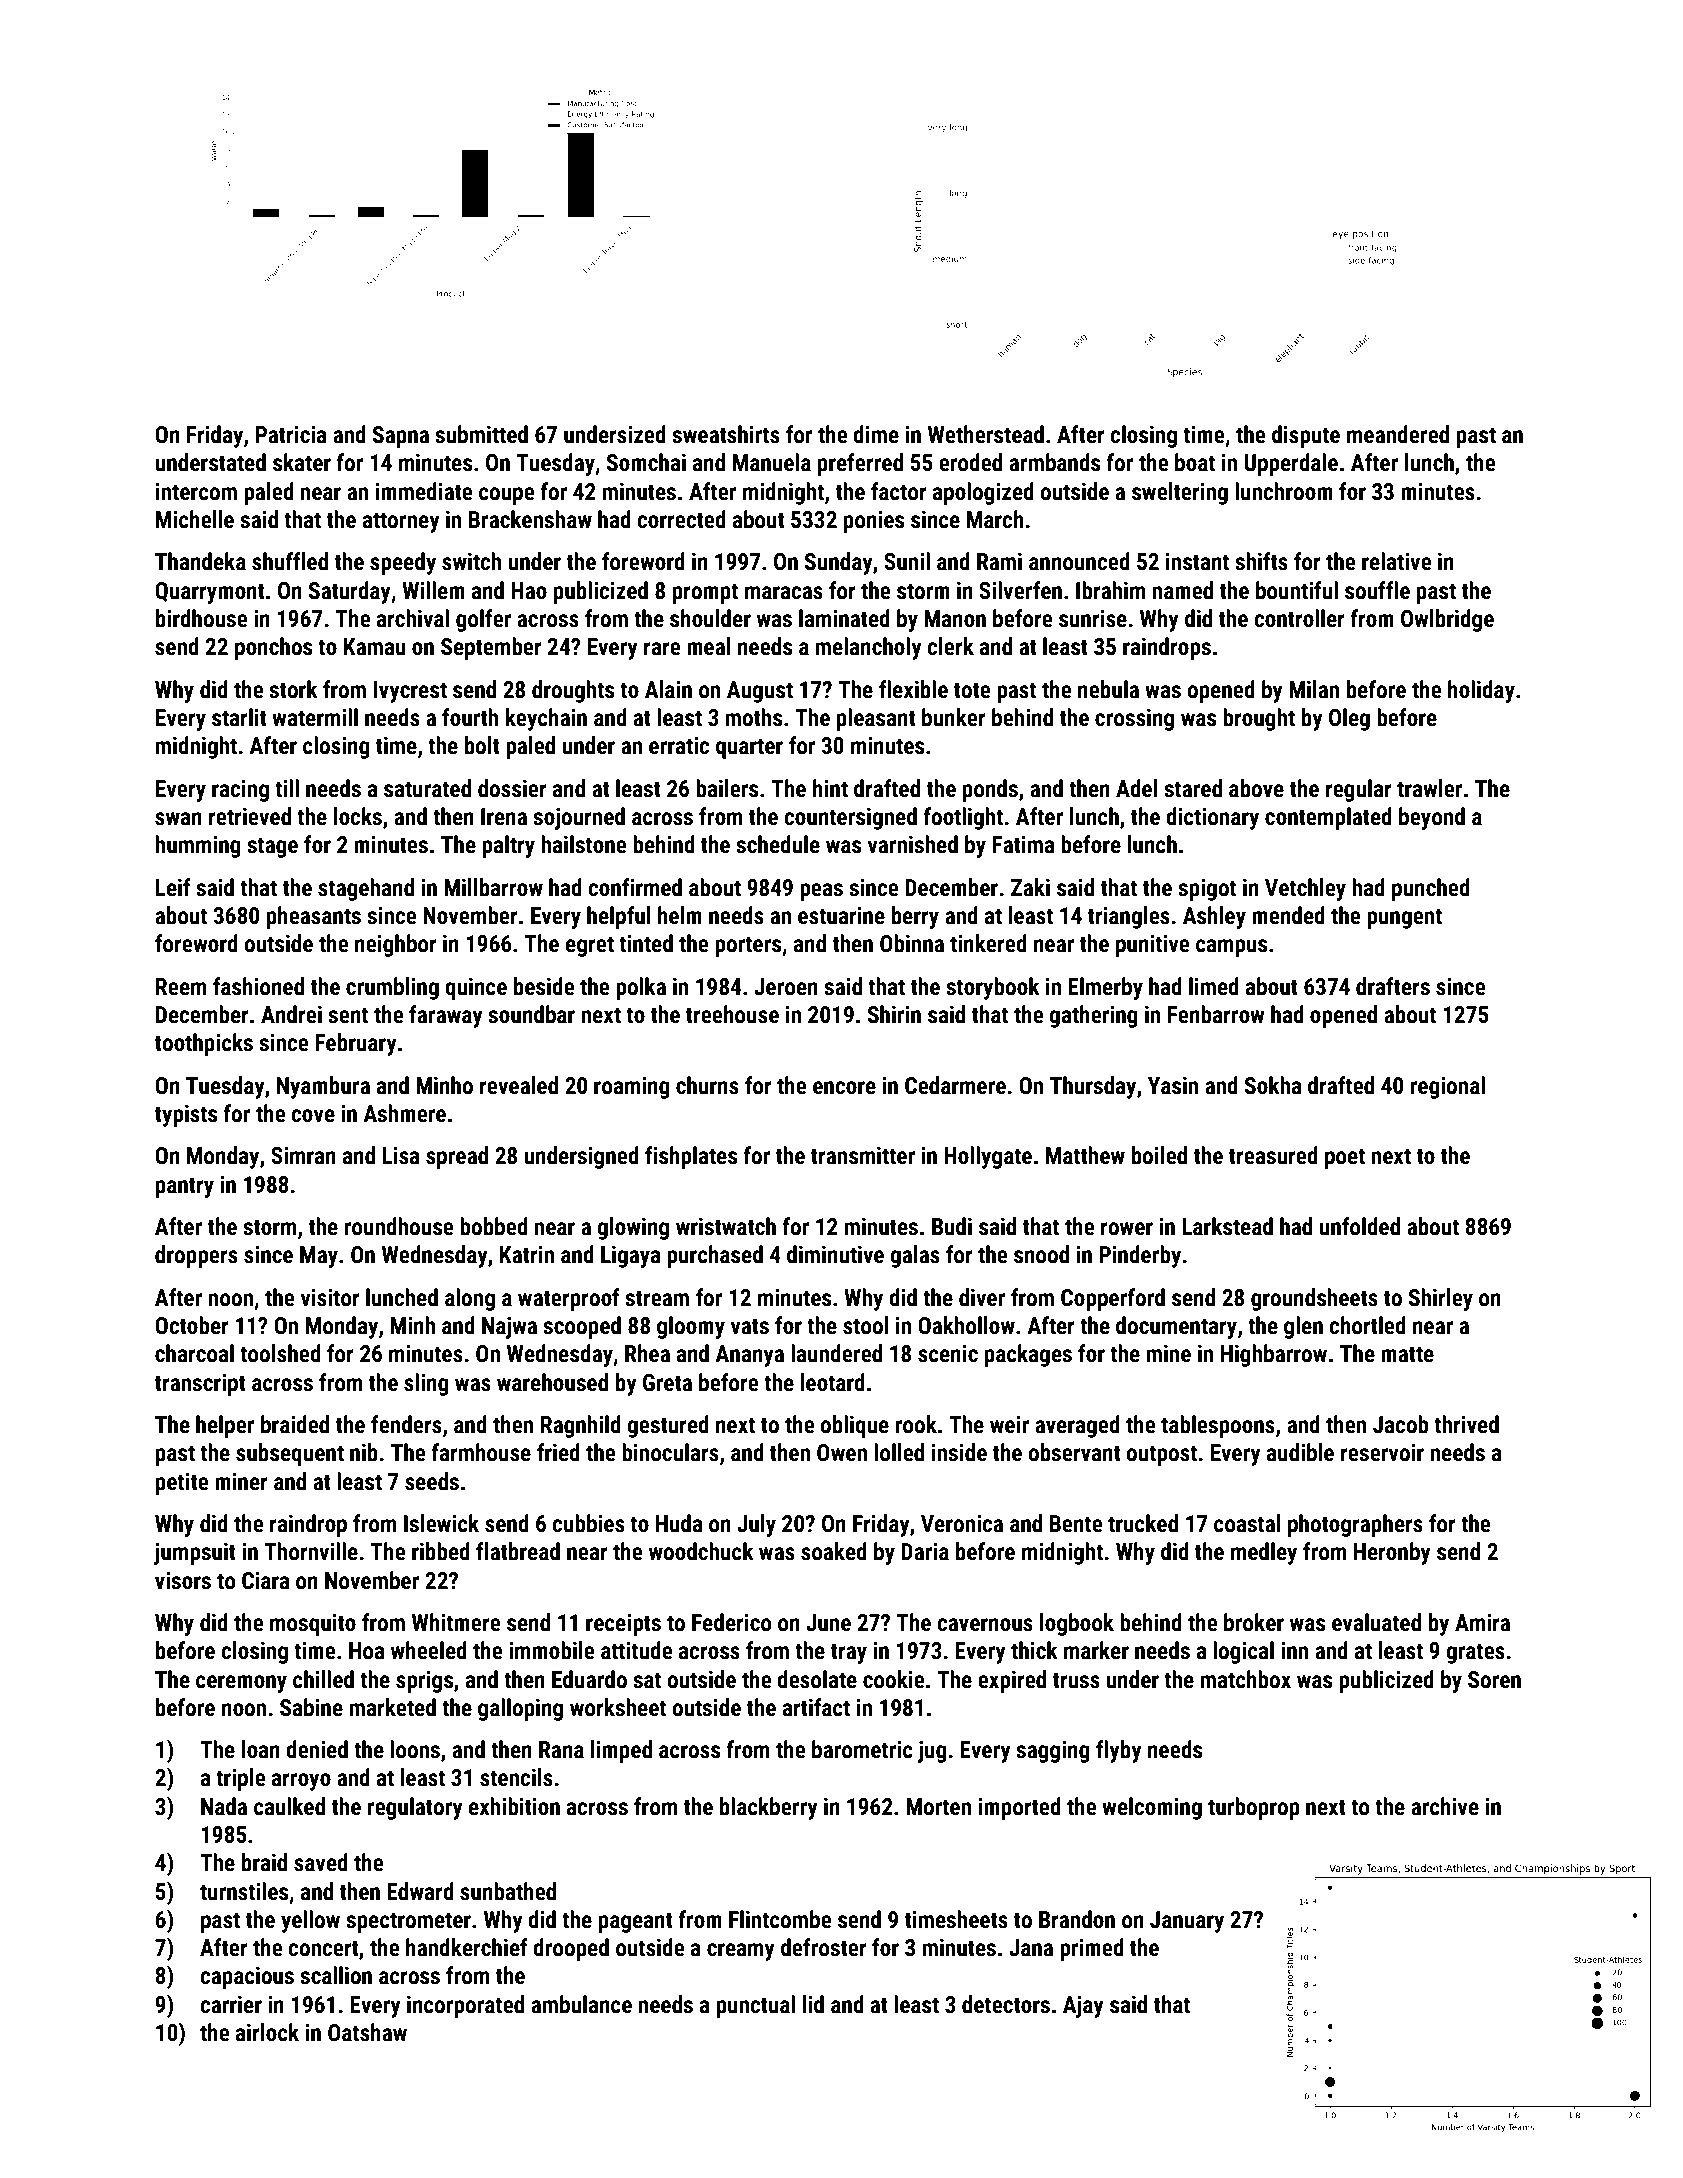 This screenshot has height=2178, width=1683. I want to click on ceremony, so click(241, 1684).
